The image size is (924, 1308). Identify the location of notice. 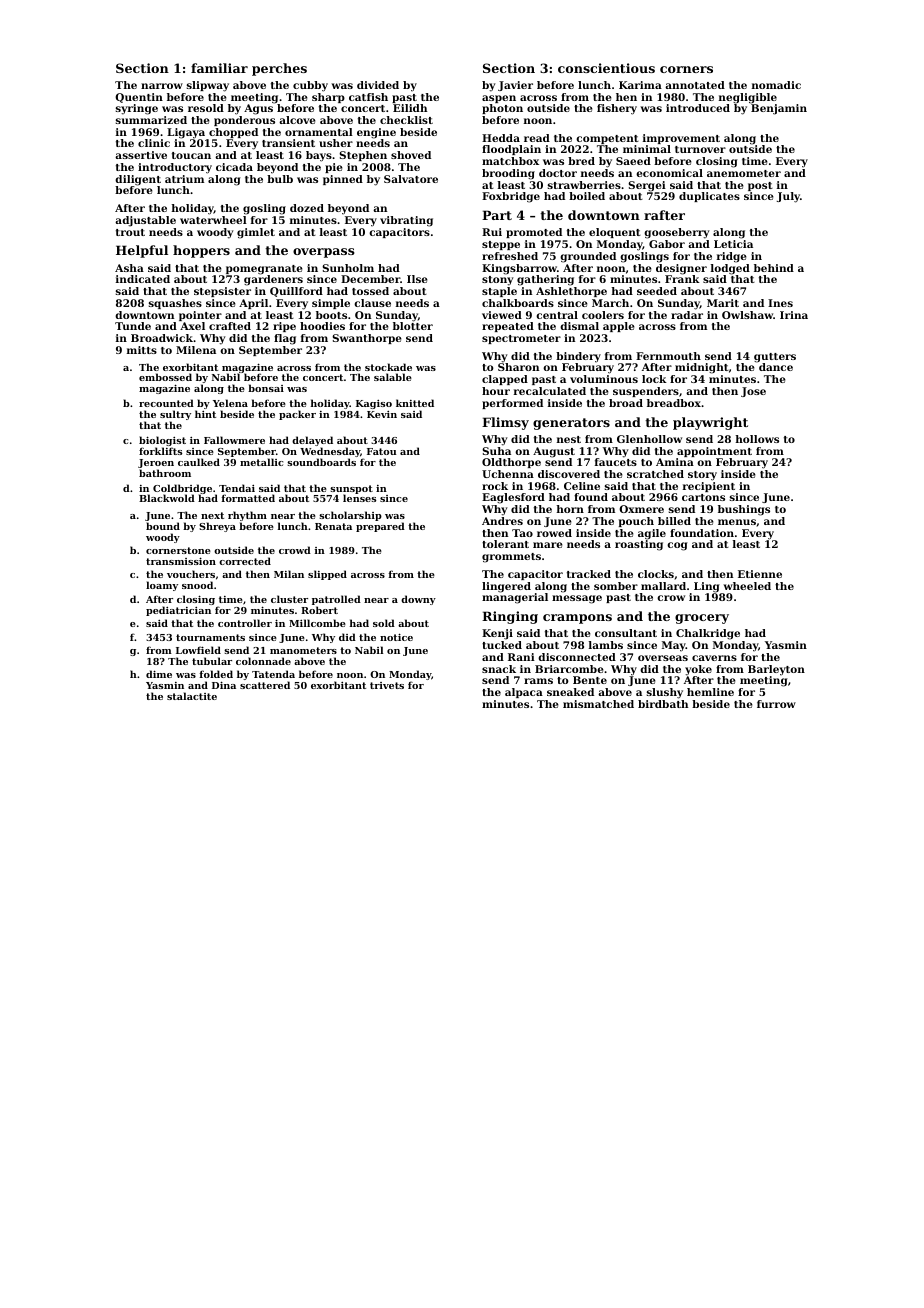
(396, 637).
